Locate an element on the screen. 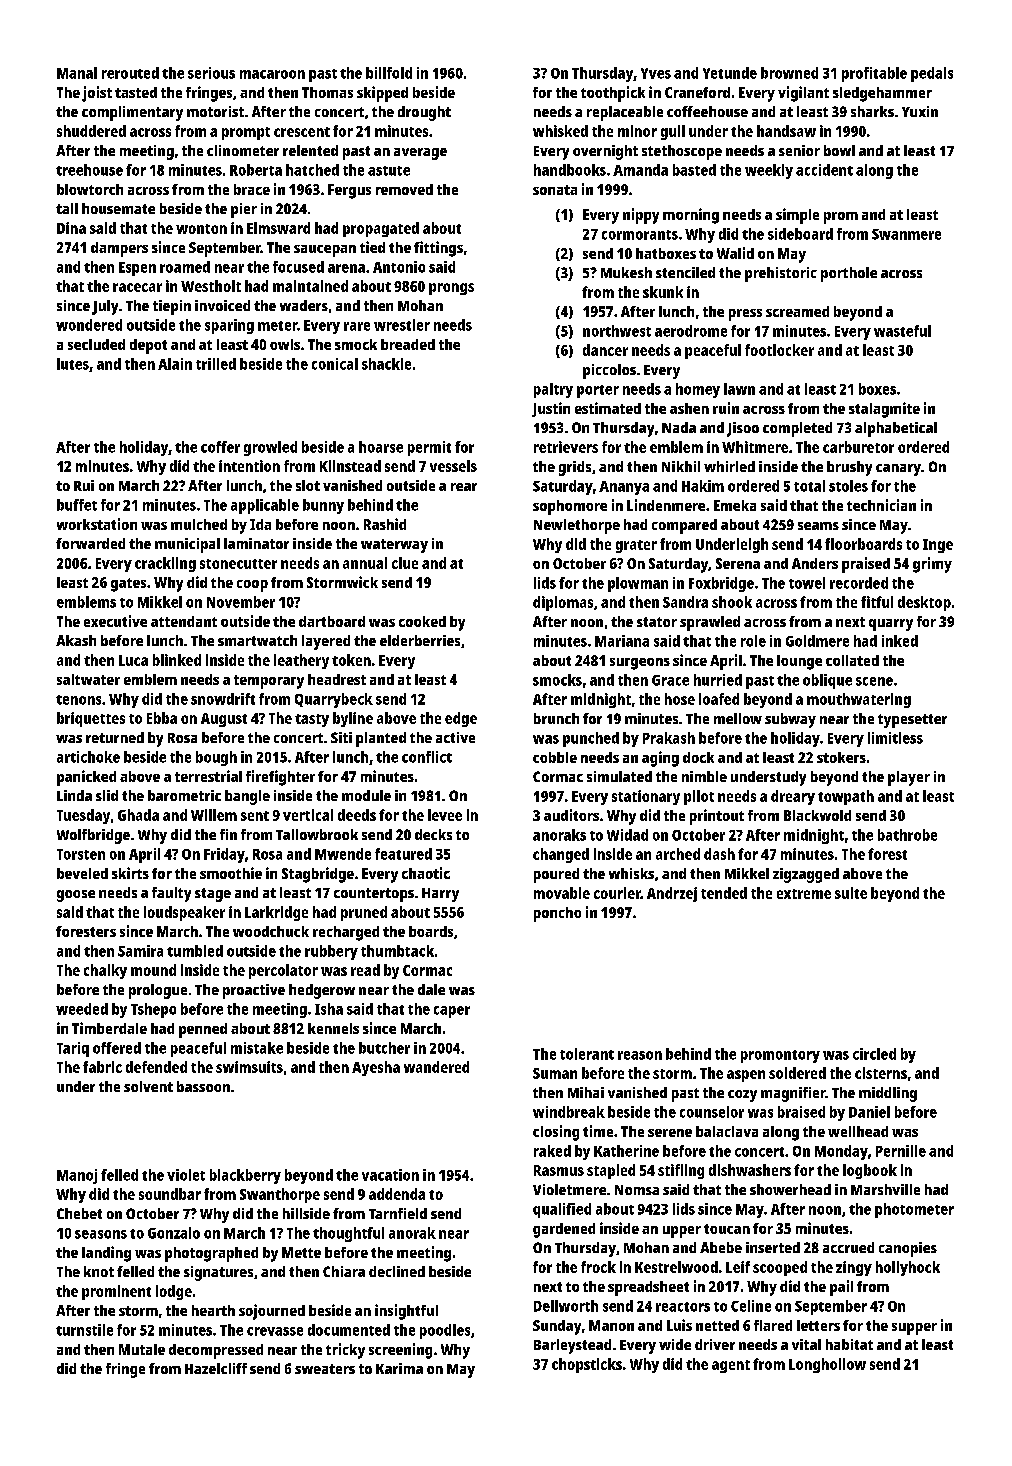  agent is located at coordinates (731, 1366).
